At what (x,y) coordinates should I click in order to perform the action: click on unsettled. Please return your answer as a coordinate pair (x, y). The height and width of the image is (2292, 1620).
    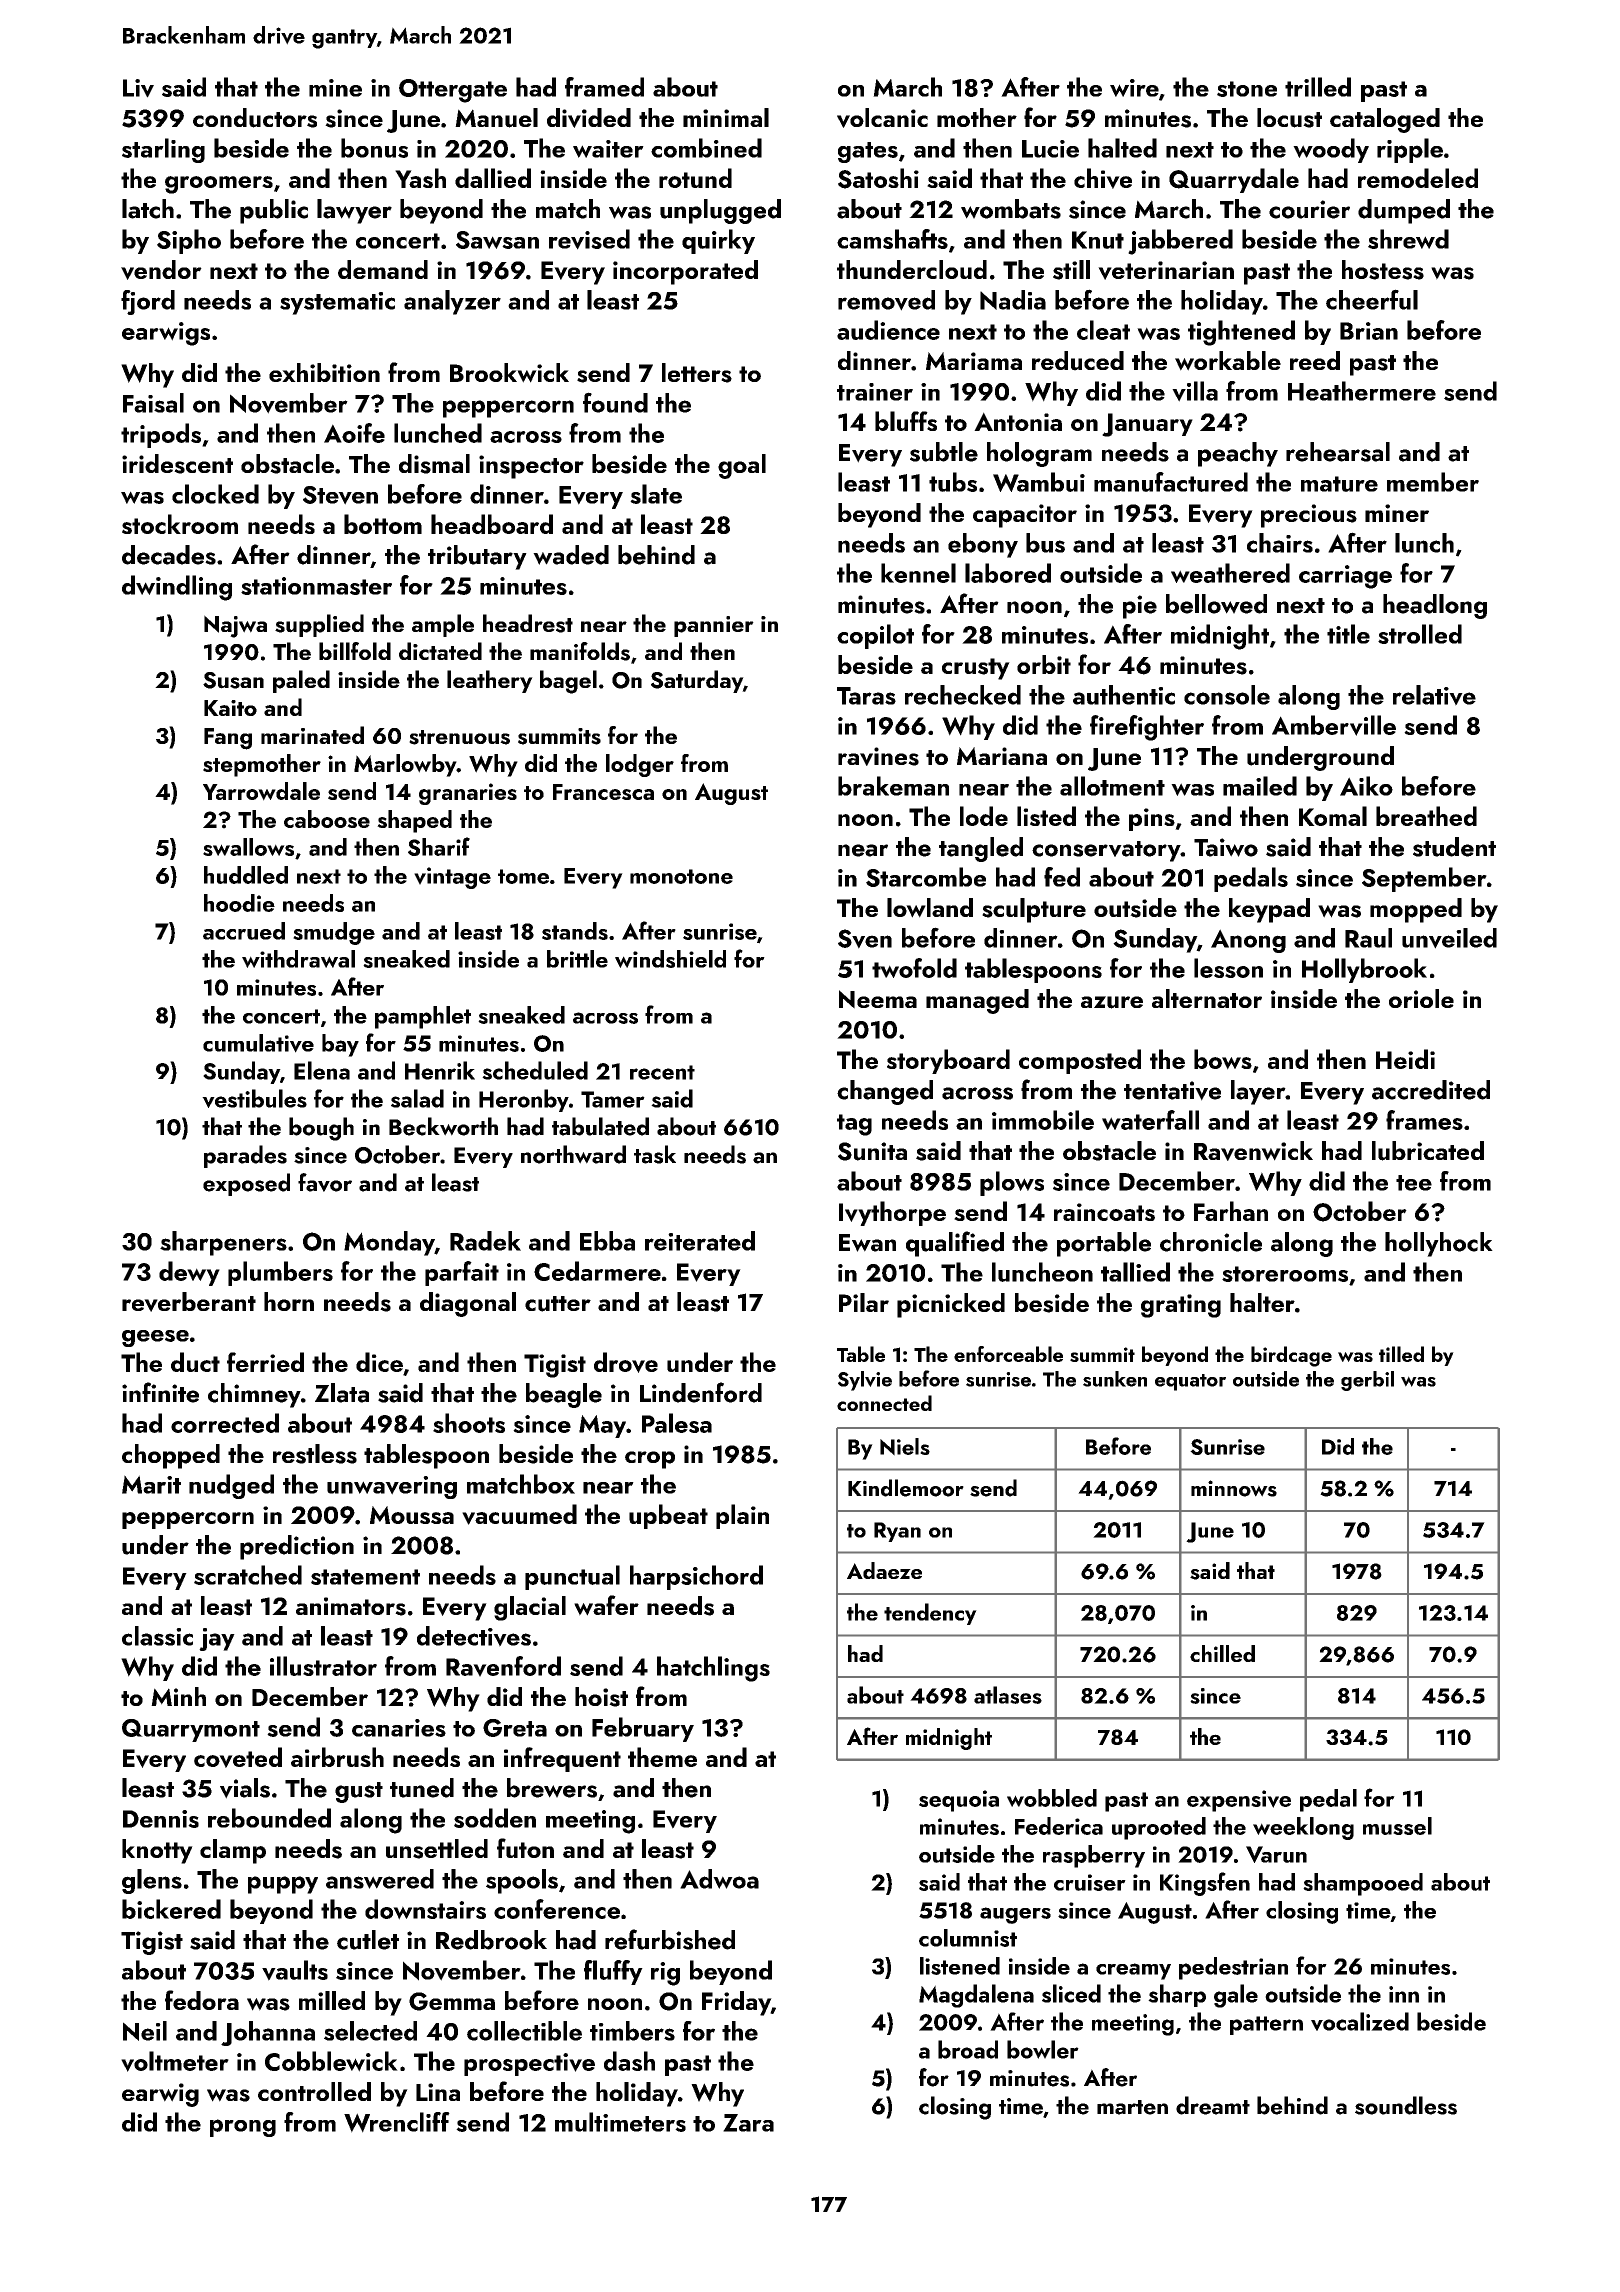
    Looking at the image, I should click on (437, 1849).
